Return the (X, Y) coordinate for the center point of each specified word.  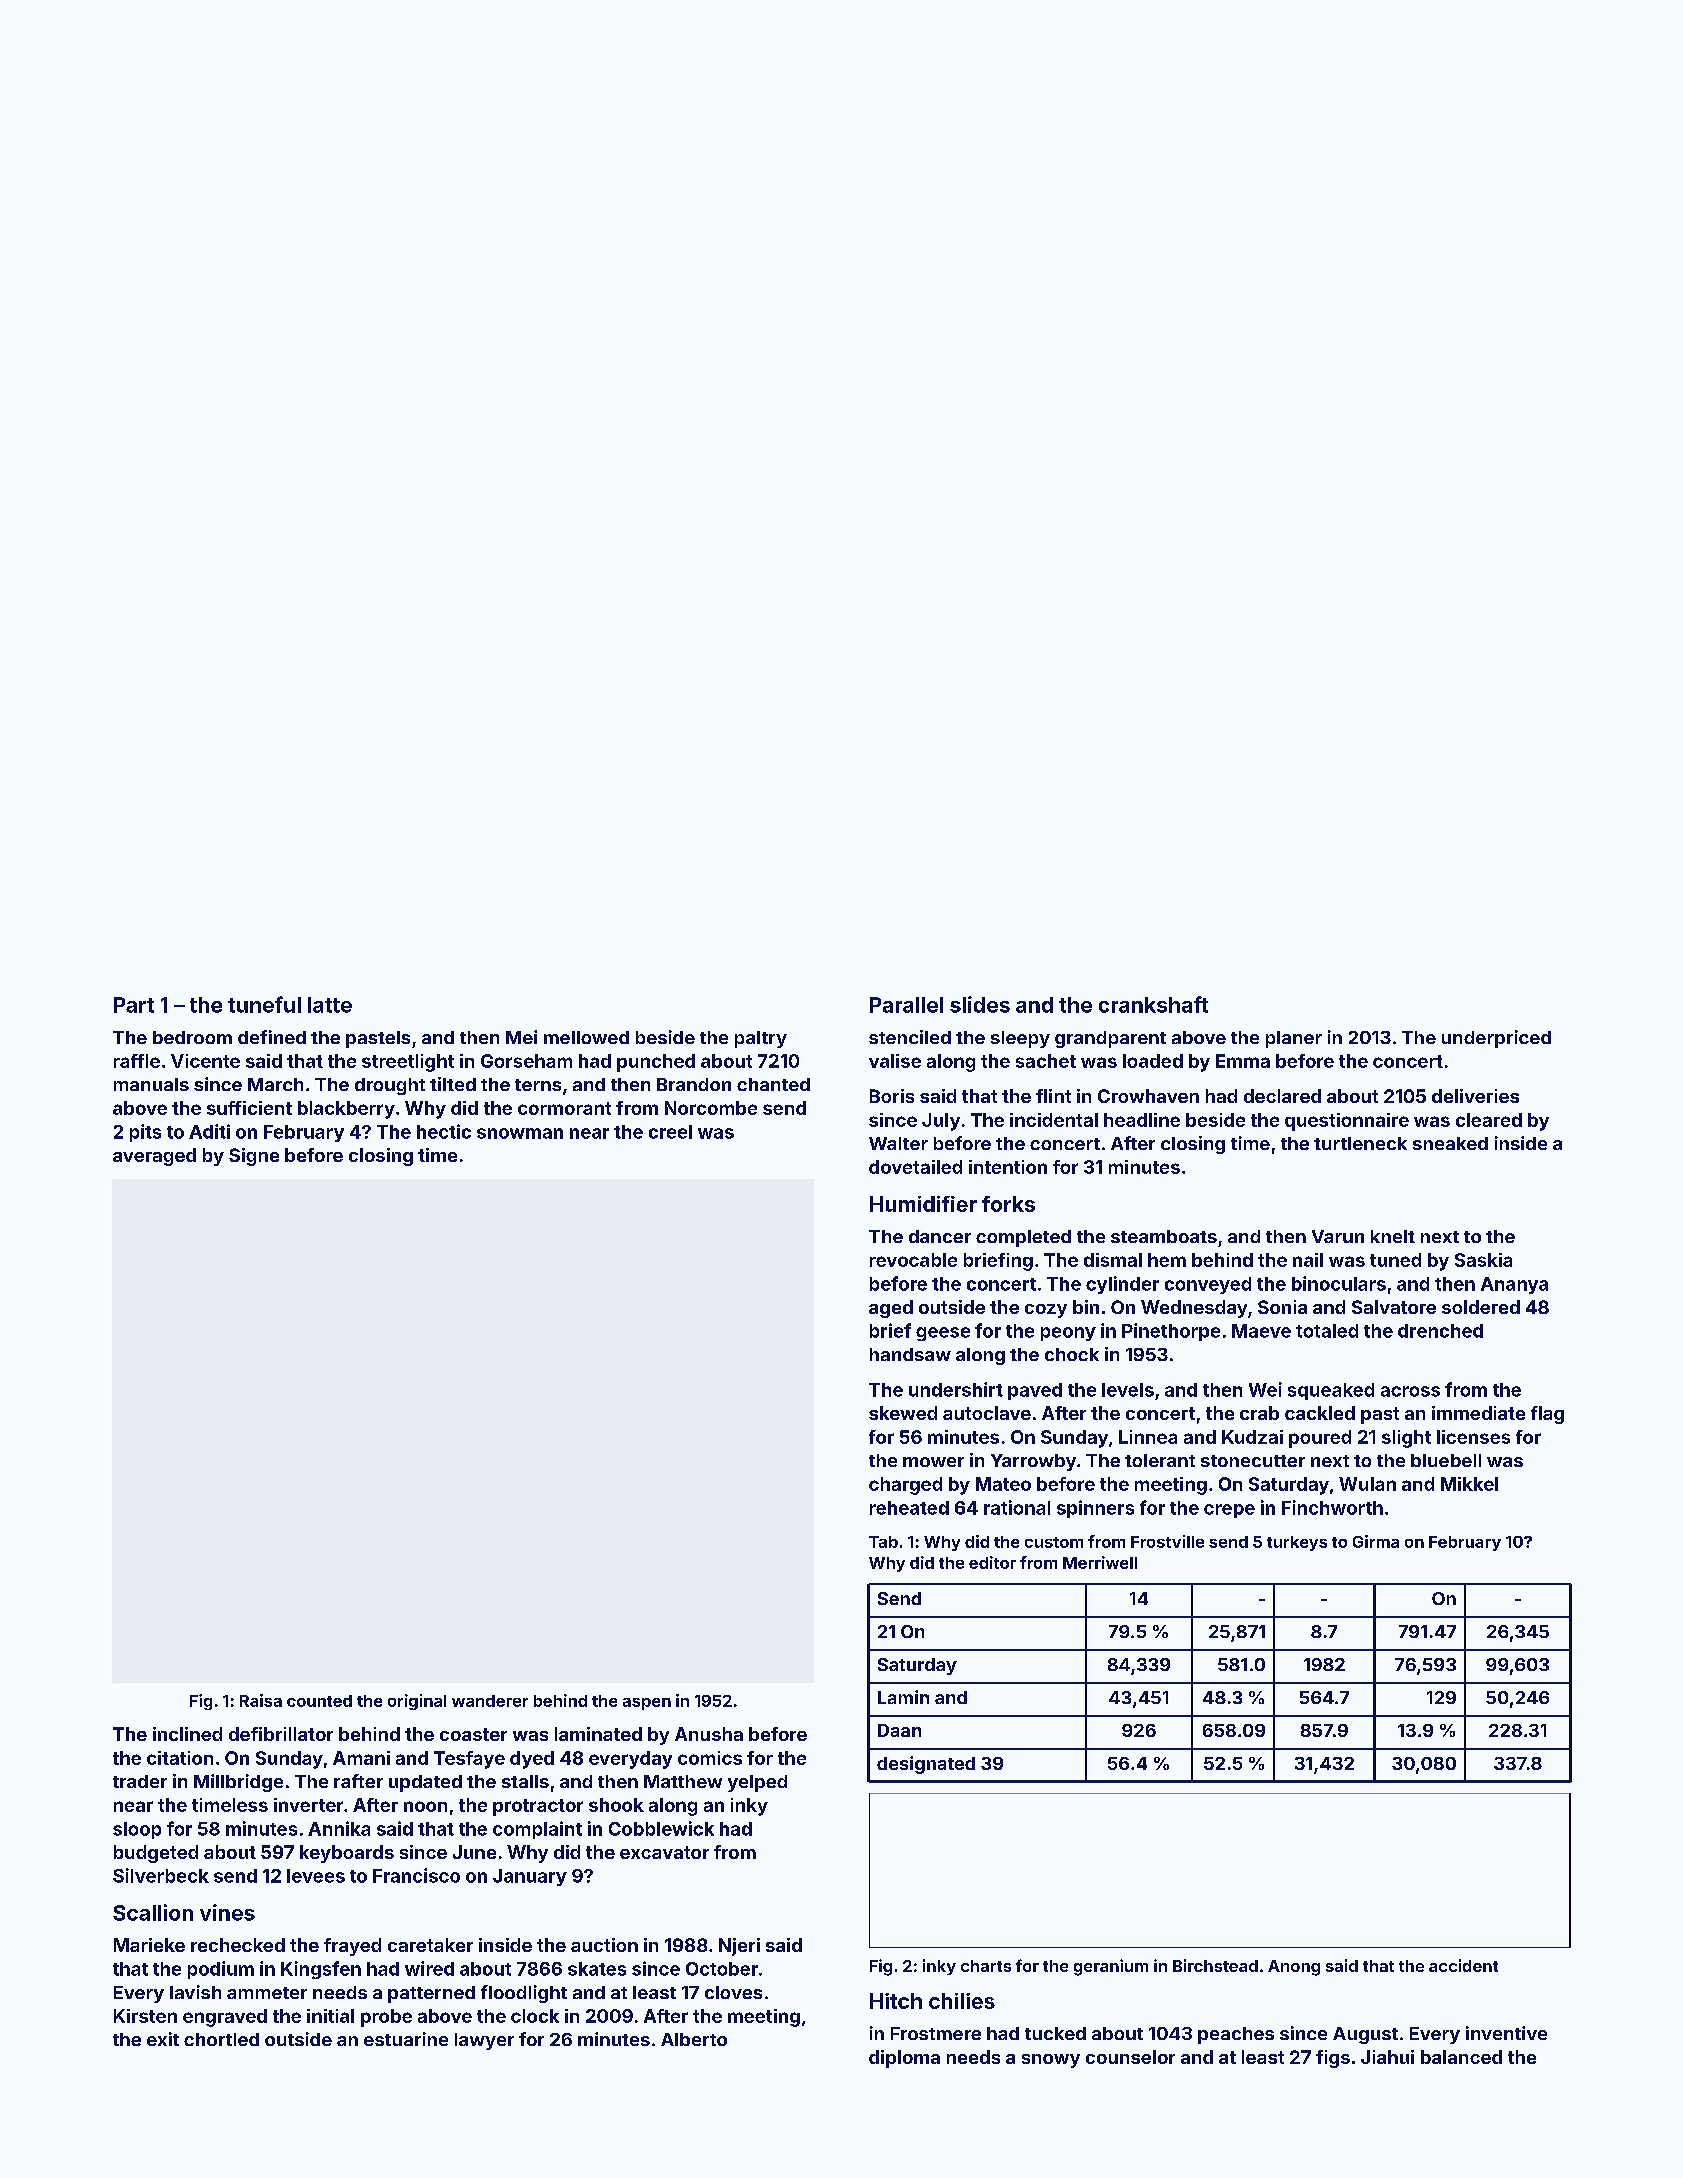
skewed (903, 1413)
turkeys (1297, 1543)
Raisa (261, 1700)
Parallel (906, 1005)
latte (330, 1005)
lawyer (484, 2041)
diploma (904, 2059)
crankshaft (1153, 1004)
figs (1333, 2059)
